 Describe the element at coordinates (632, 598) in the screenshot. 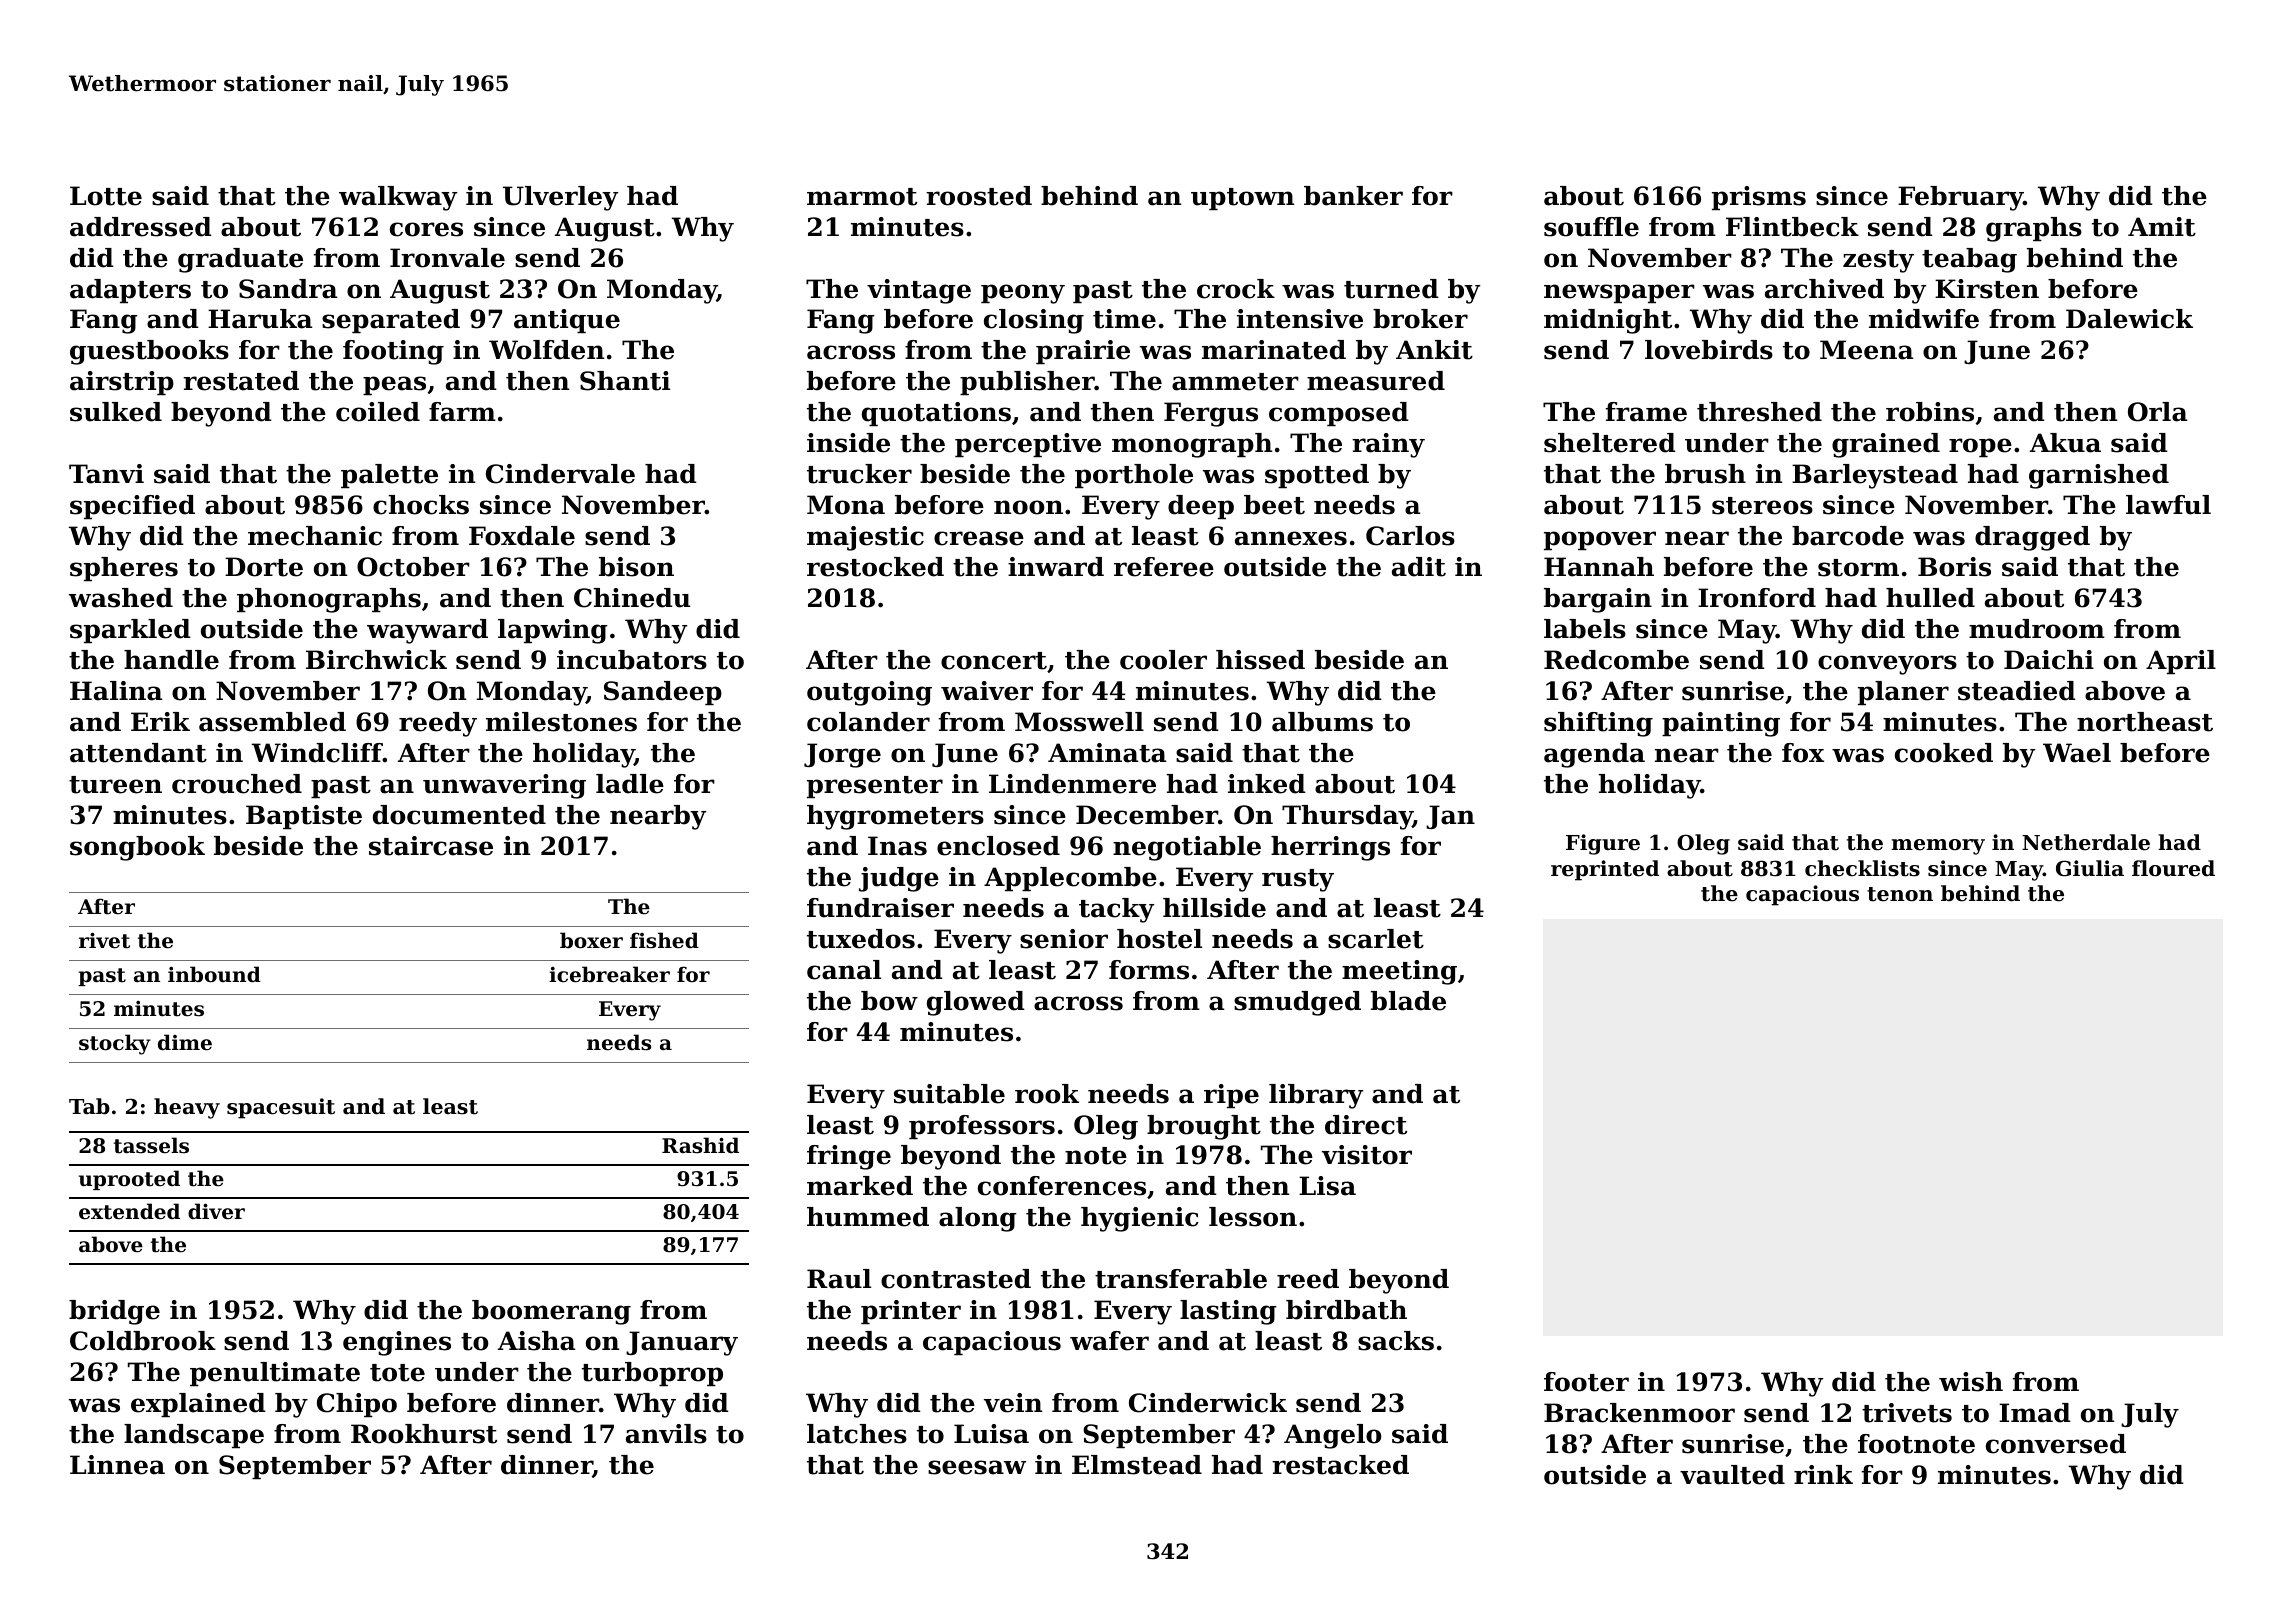

I see `Chinedu` at that location.
